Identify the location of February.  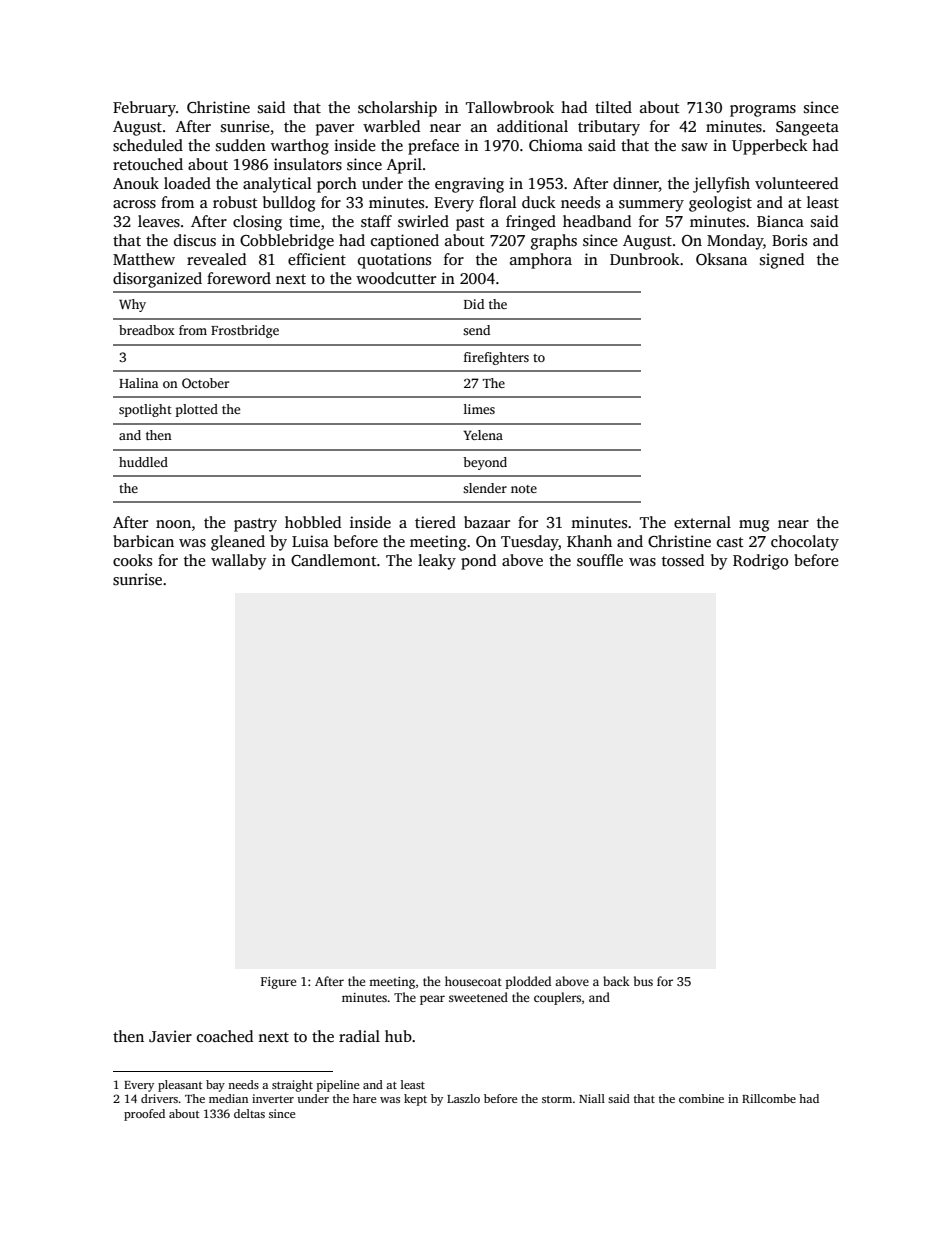
(144, 109).
